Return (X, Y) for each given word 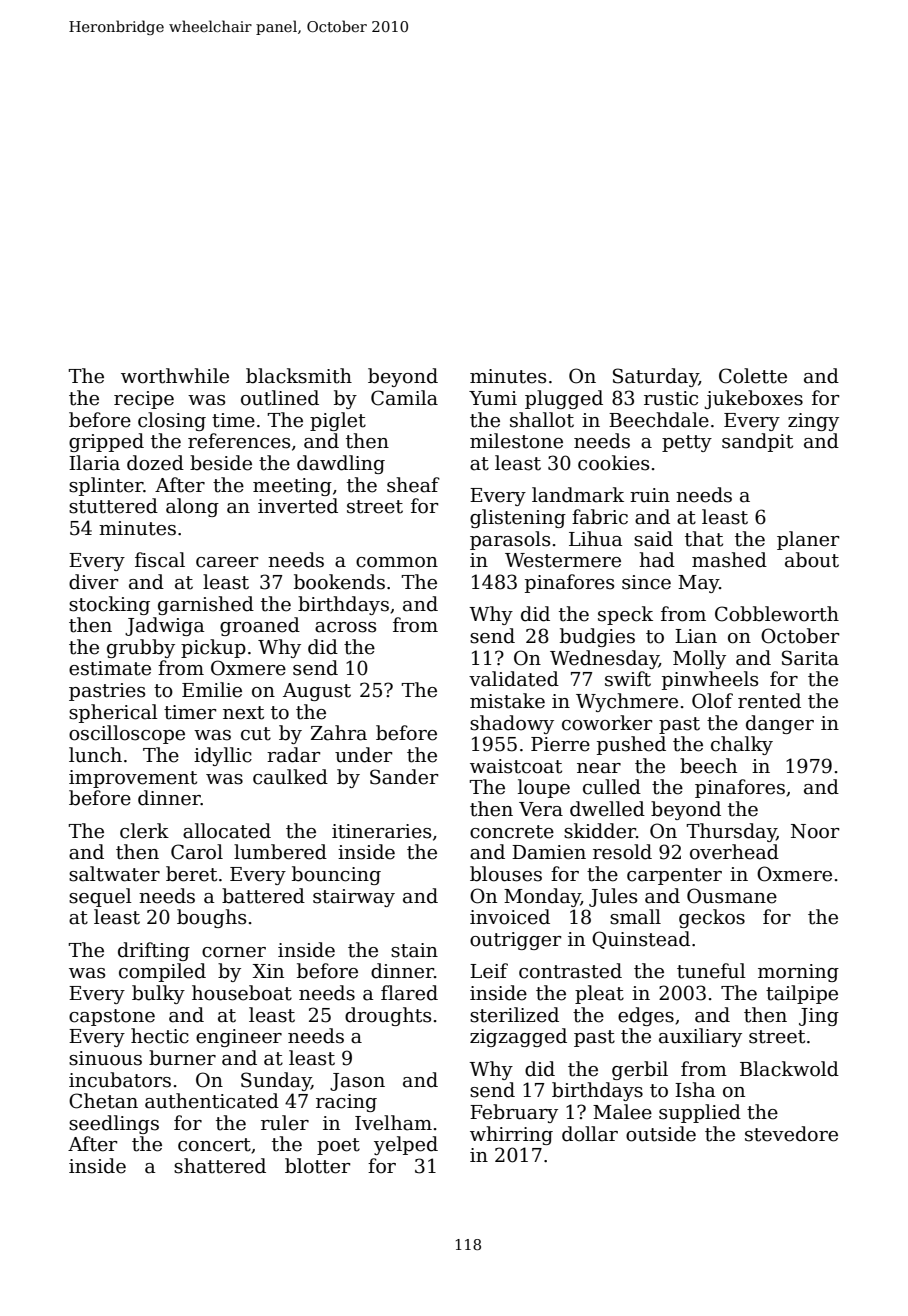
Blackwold (789, 1069)
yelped (406, 1145)
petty (687, 443)
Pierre (560, 744)
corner (234, 952)
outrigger (515, 941)
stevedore (791, 1134)
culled (612, 787)
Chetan (103, 1101)
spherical (113, 713)
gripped (106, 442)
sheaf (413, 485)
